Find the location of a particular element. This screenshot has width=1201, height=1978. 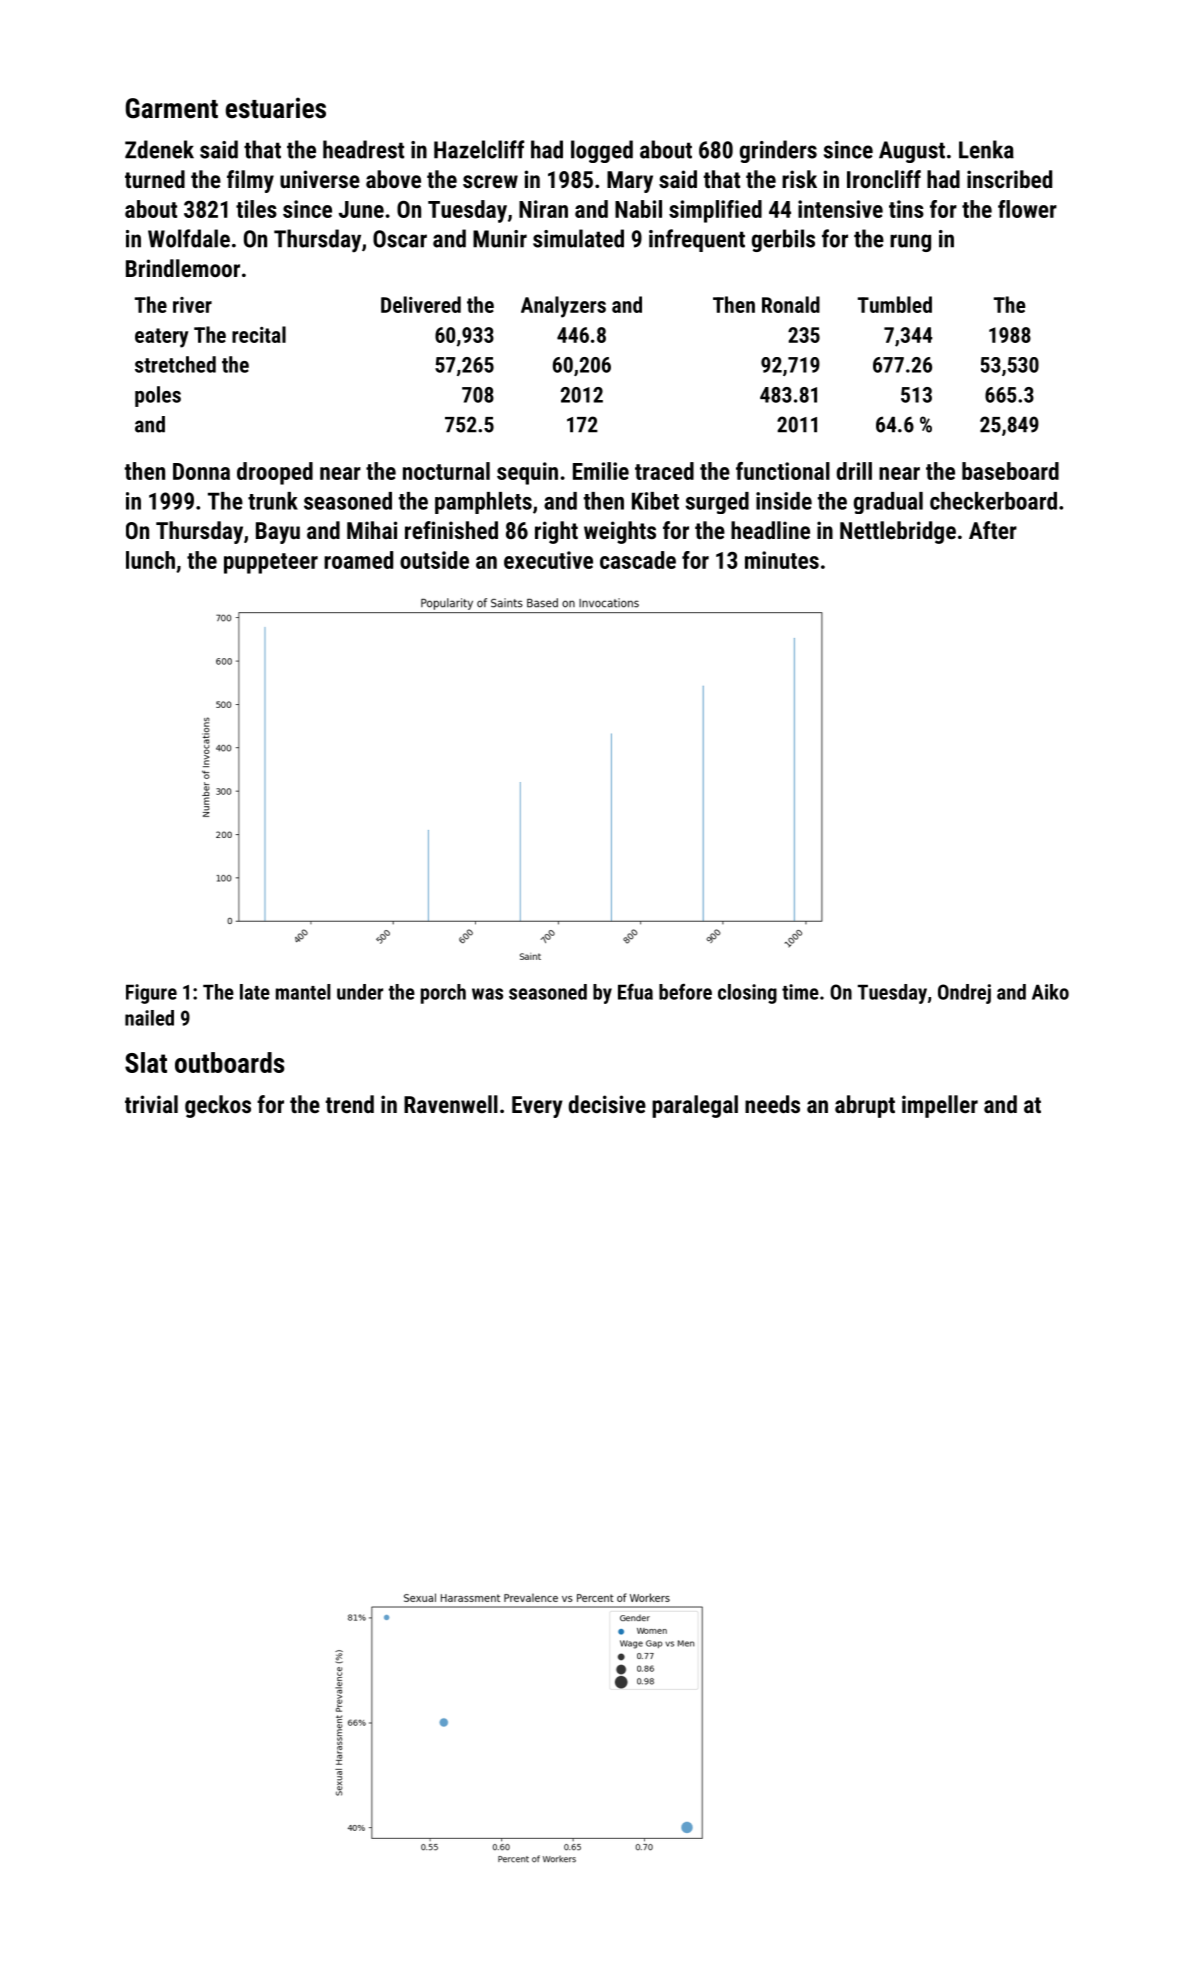

After is located at coordinates (993, 530).
